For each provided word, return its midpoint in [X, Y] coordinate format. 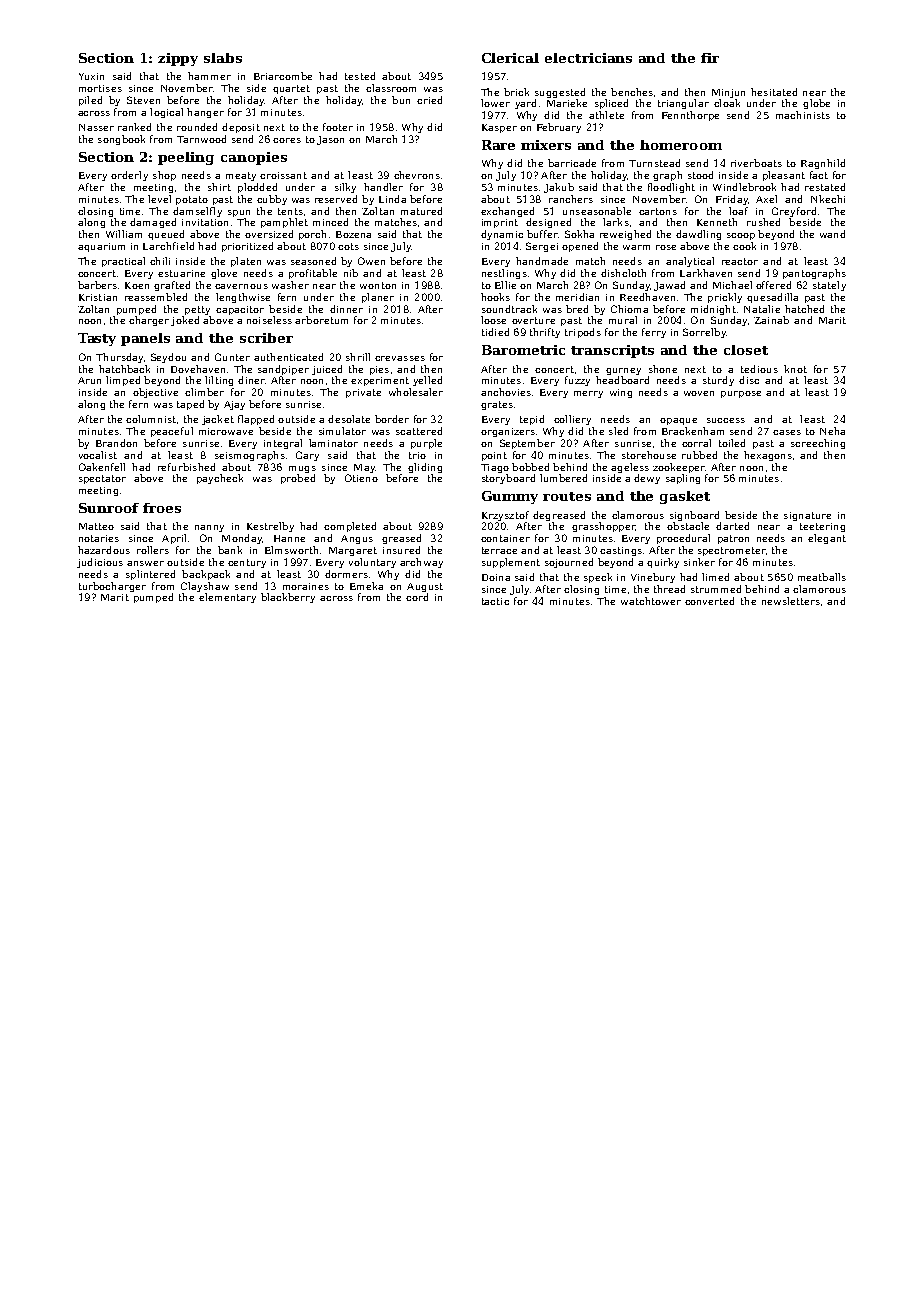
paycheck [220, 479]
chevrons [417, 175]
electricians [588, 58]
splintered [150, 575]
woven [699, 393]
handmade [542, 261]
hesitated [774, 92]
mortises [100, 88]
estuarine [181, 273]
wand [832, 234]
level [159, 199]
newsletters [791, 601]
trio [417, 455]
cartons [658, 211]
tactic [495, 601]
